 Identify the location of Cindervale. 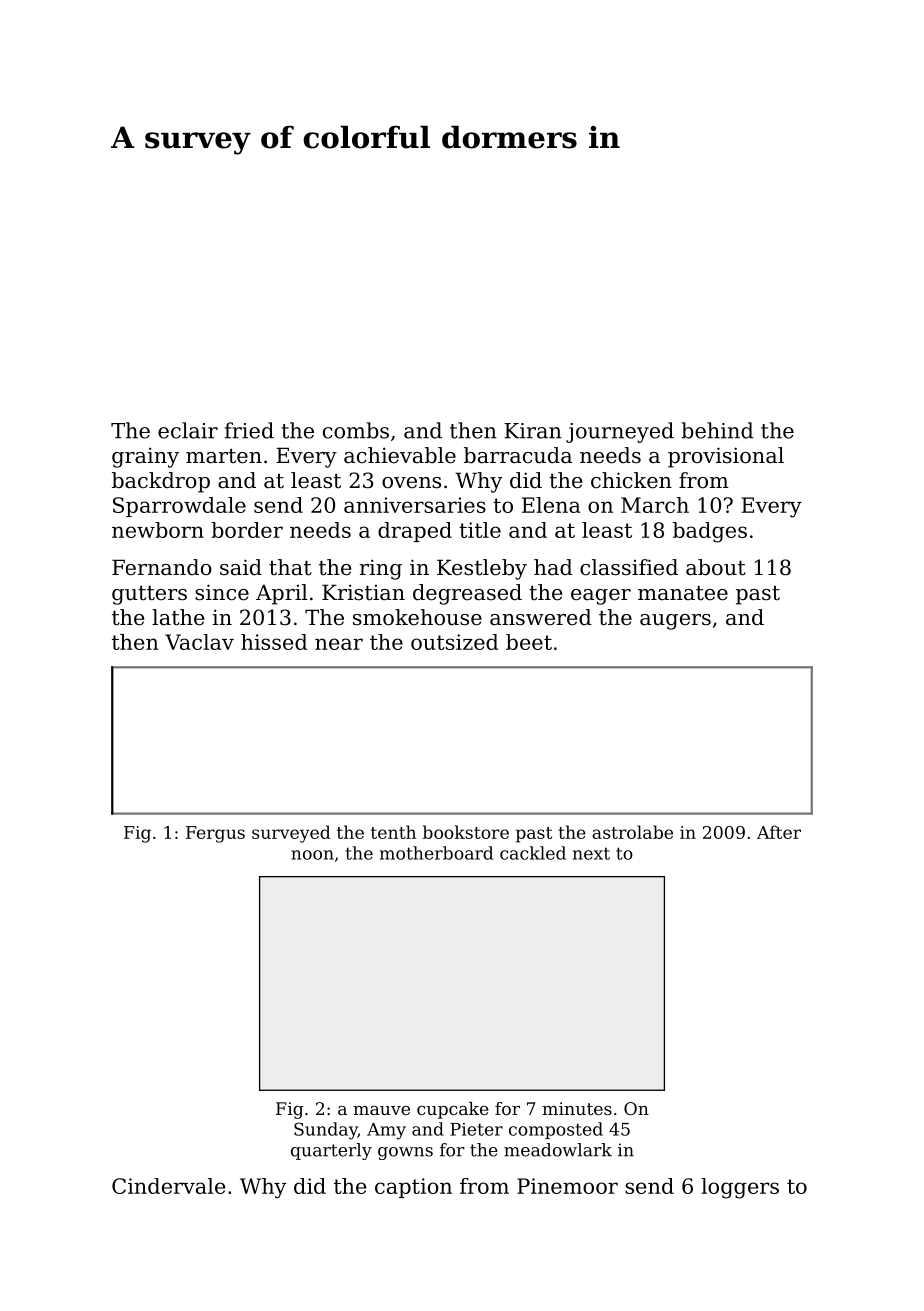
(169, 1186).
